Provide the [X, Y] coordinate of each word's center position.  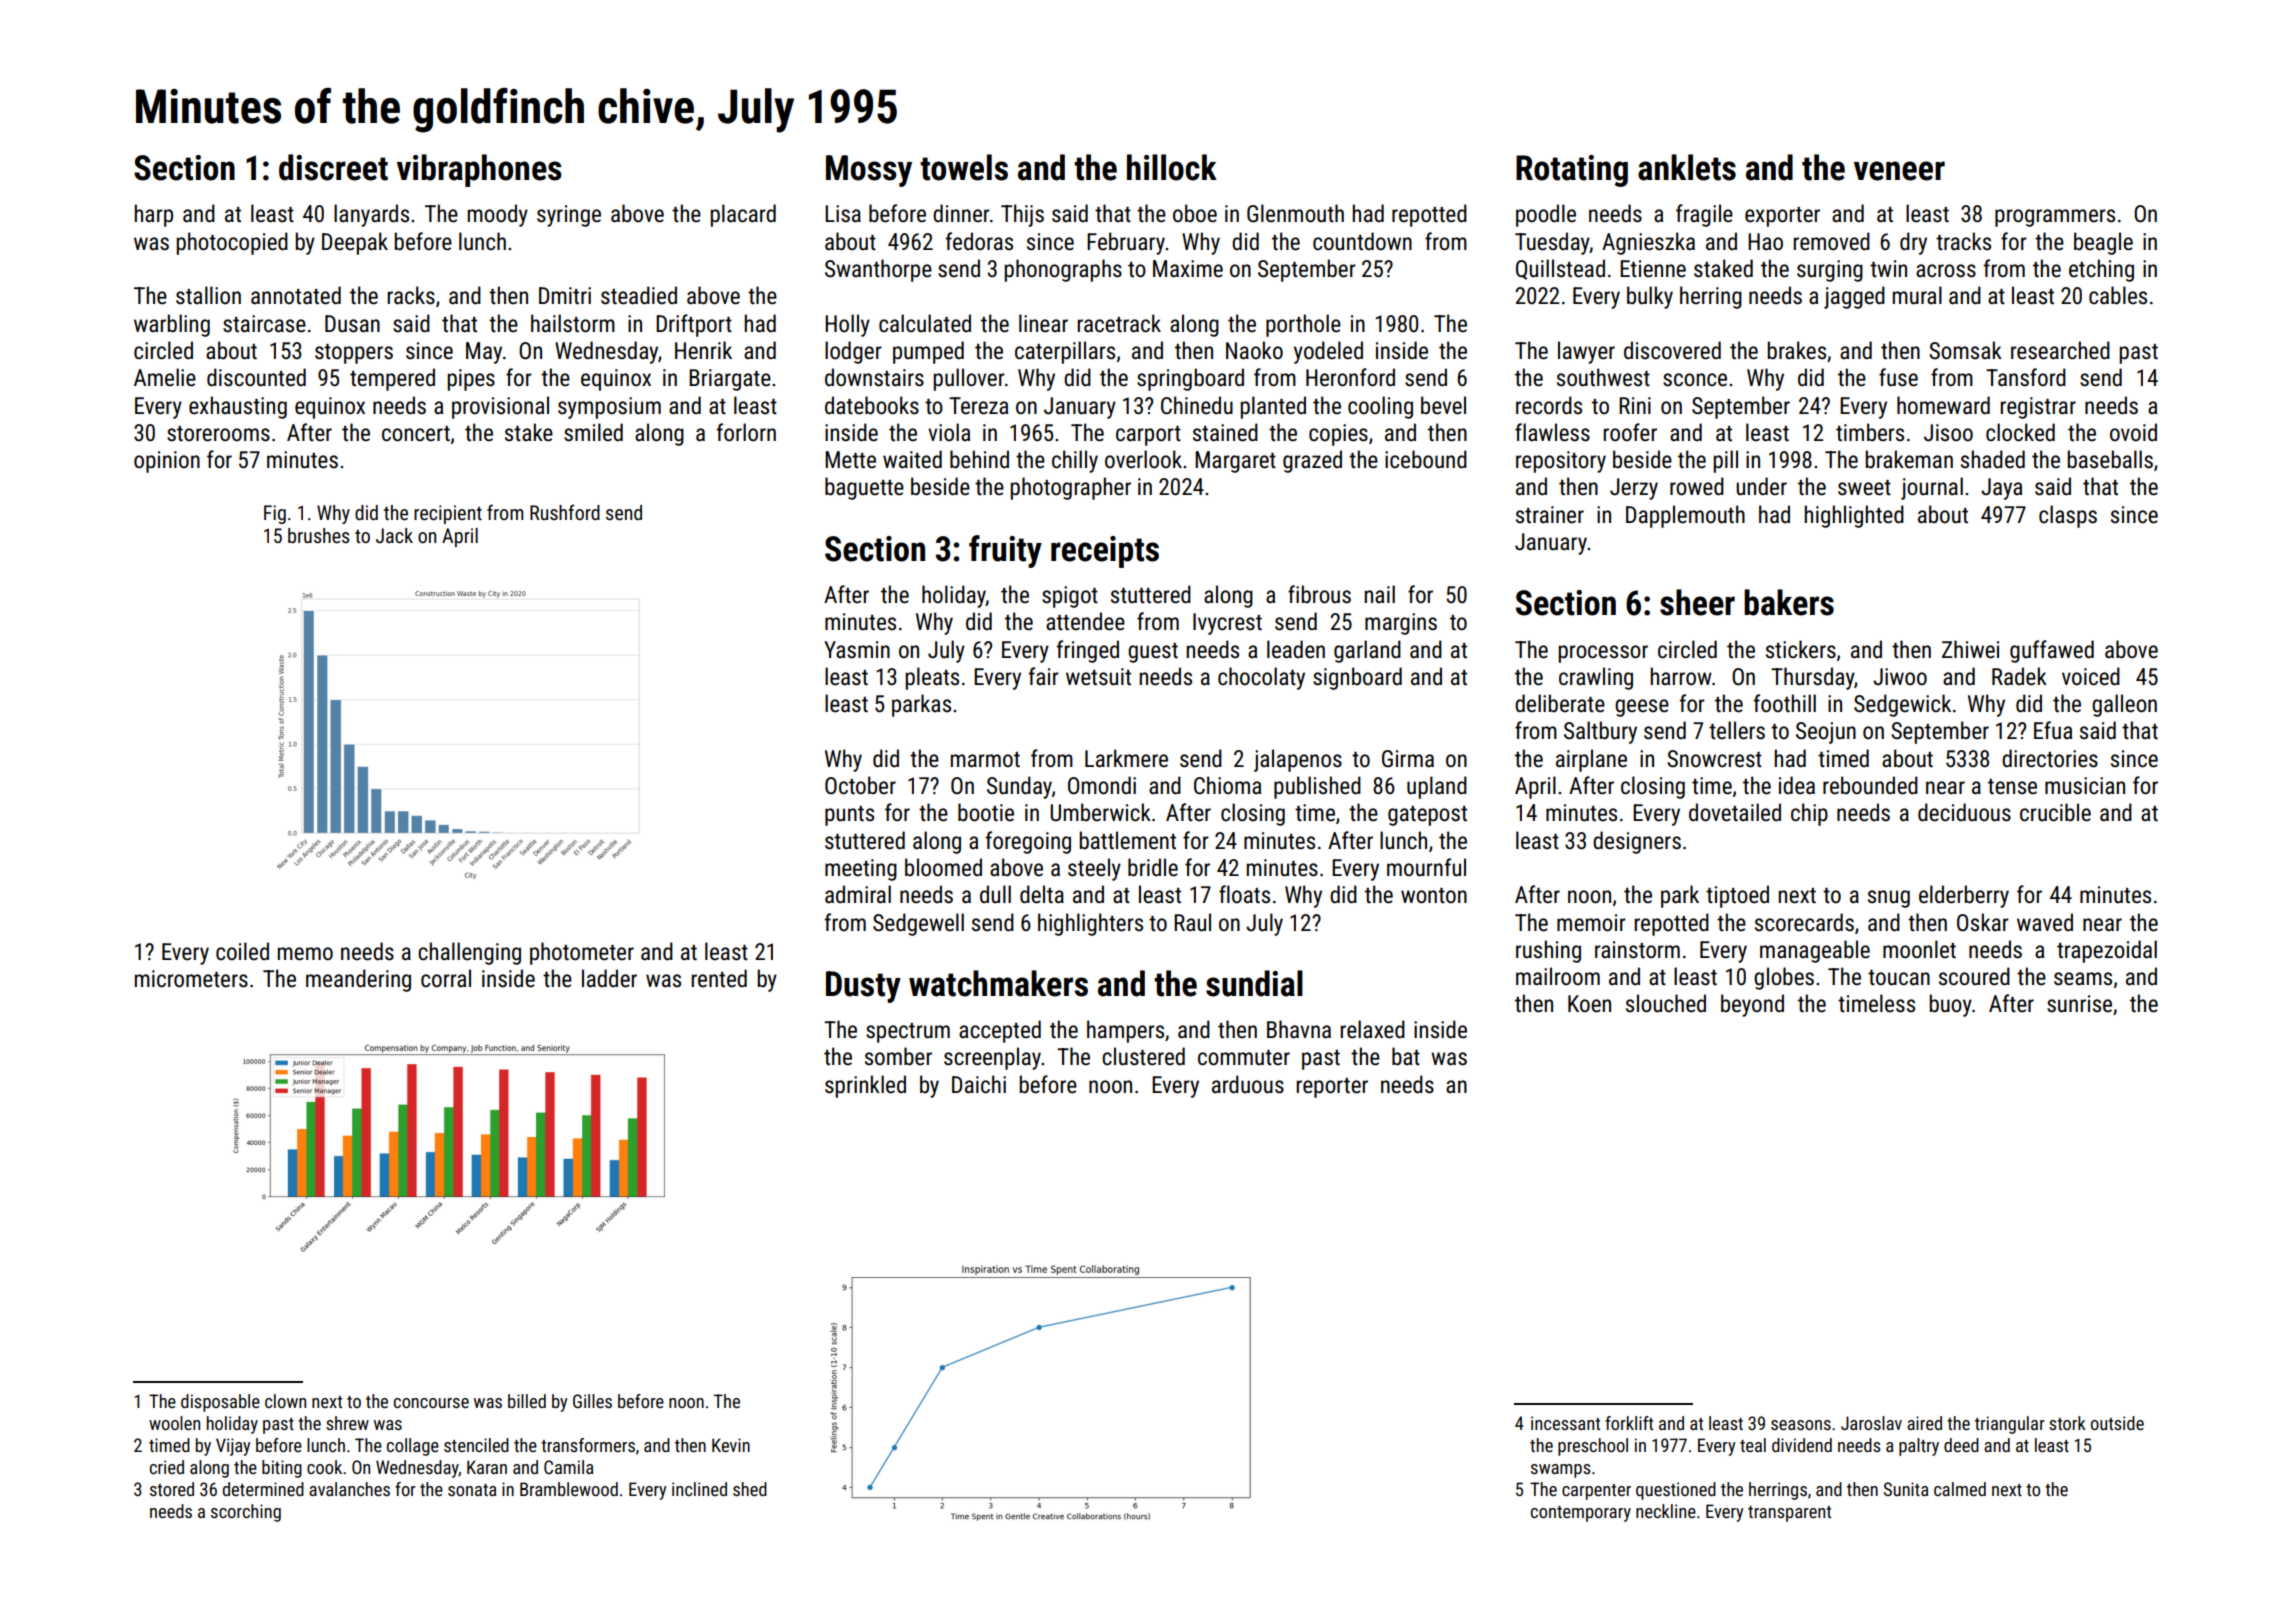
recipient [448, 514]
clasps [2068, 516]
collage [413, 1447]
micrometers [191, 979]
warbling [172, 325]
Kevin [731, 1445]
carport [1148, 436]
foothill [1784, 703]
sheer [1697, 602]
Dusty [863, 987]
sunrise [2079, 1004]
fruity [1005, 551]
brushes [319, 535]
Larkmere [1126, 758]
